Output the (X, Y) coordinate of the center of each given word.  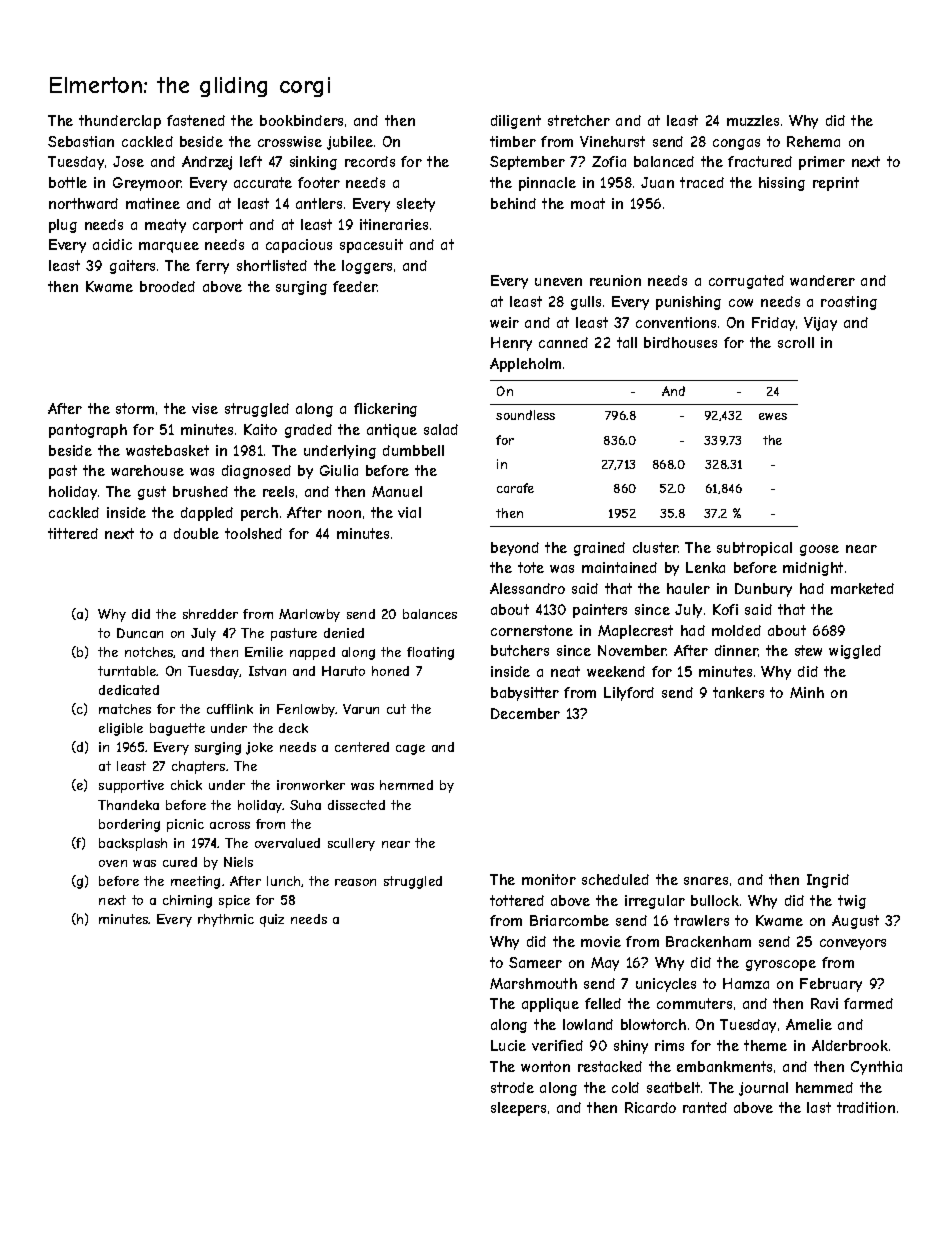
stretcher (579, 120)
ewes (773, 416)
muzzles (753, 120)
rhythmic (226, 920)
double (196, 533)
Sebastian (81, 141)
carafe (515, 488)
